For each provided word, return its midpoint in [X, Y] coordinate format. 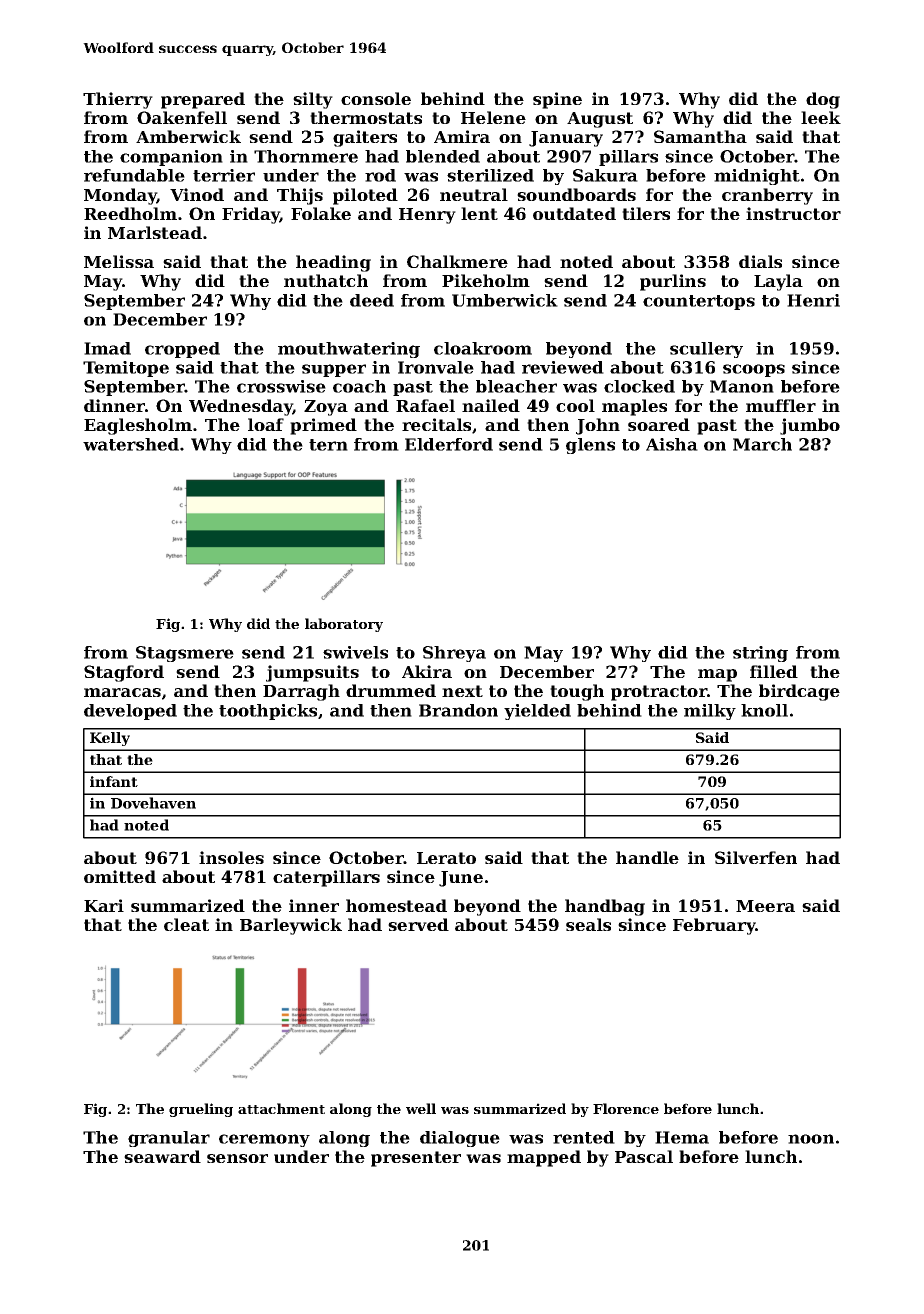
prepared [203, 100]
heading [333, 263]
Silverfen [756, 857]
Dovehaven [153, 803]
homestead [396, 905]
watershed [131, 444]
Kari [104, 905]
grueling [201, 1110]
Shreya [454, 654]
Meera [765, 906]
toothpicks [268, 712]
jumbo [810, 426]
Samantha [700, 136]
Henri [813, 300]
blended [443, 156]
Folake [321, 213]
